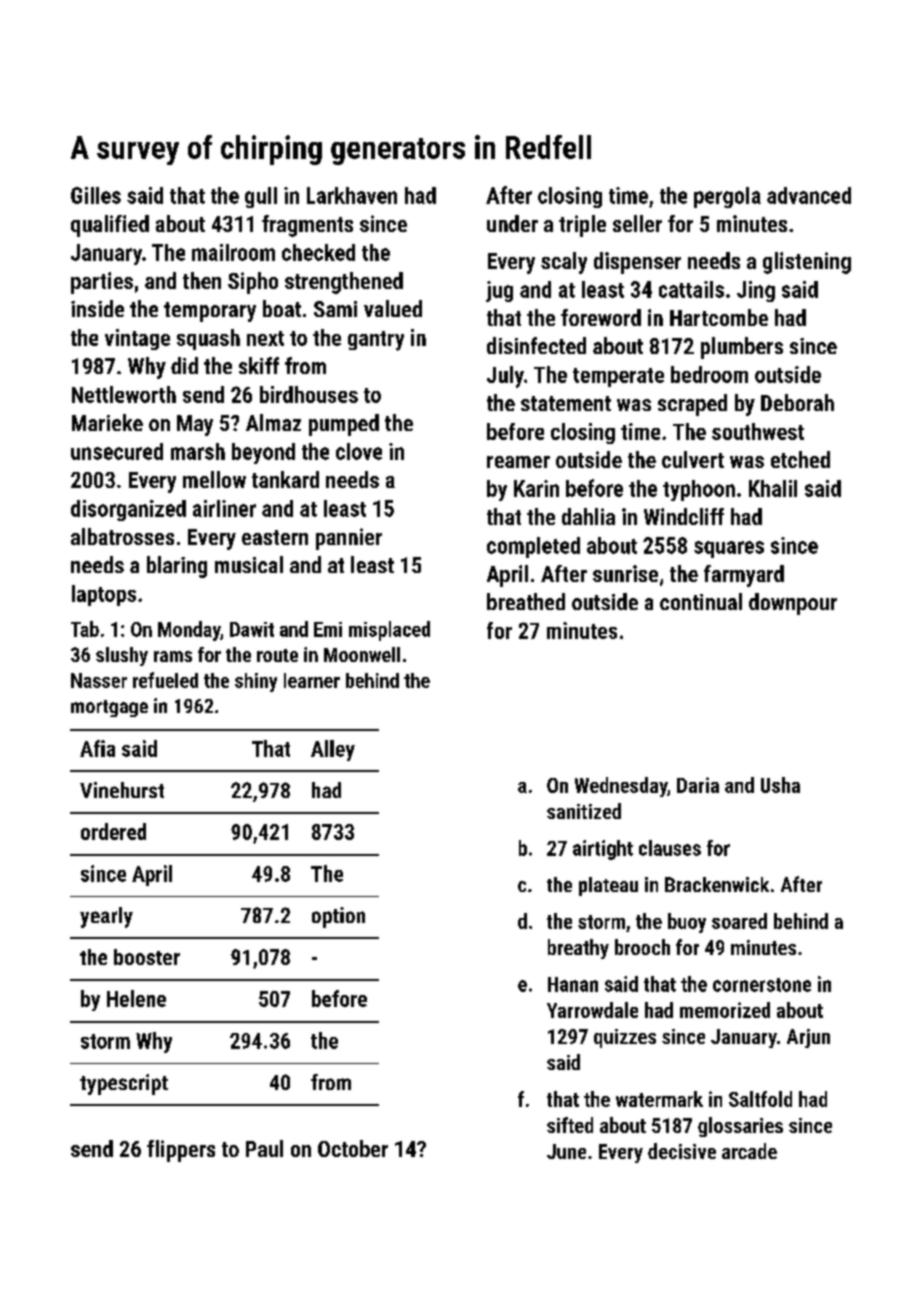 Image resolution: width=924 pixels, height=1311 pixels. Describe the element at coordinates (113, 831) in the image. I see `ordered` at that location.
